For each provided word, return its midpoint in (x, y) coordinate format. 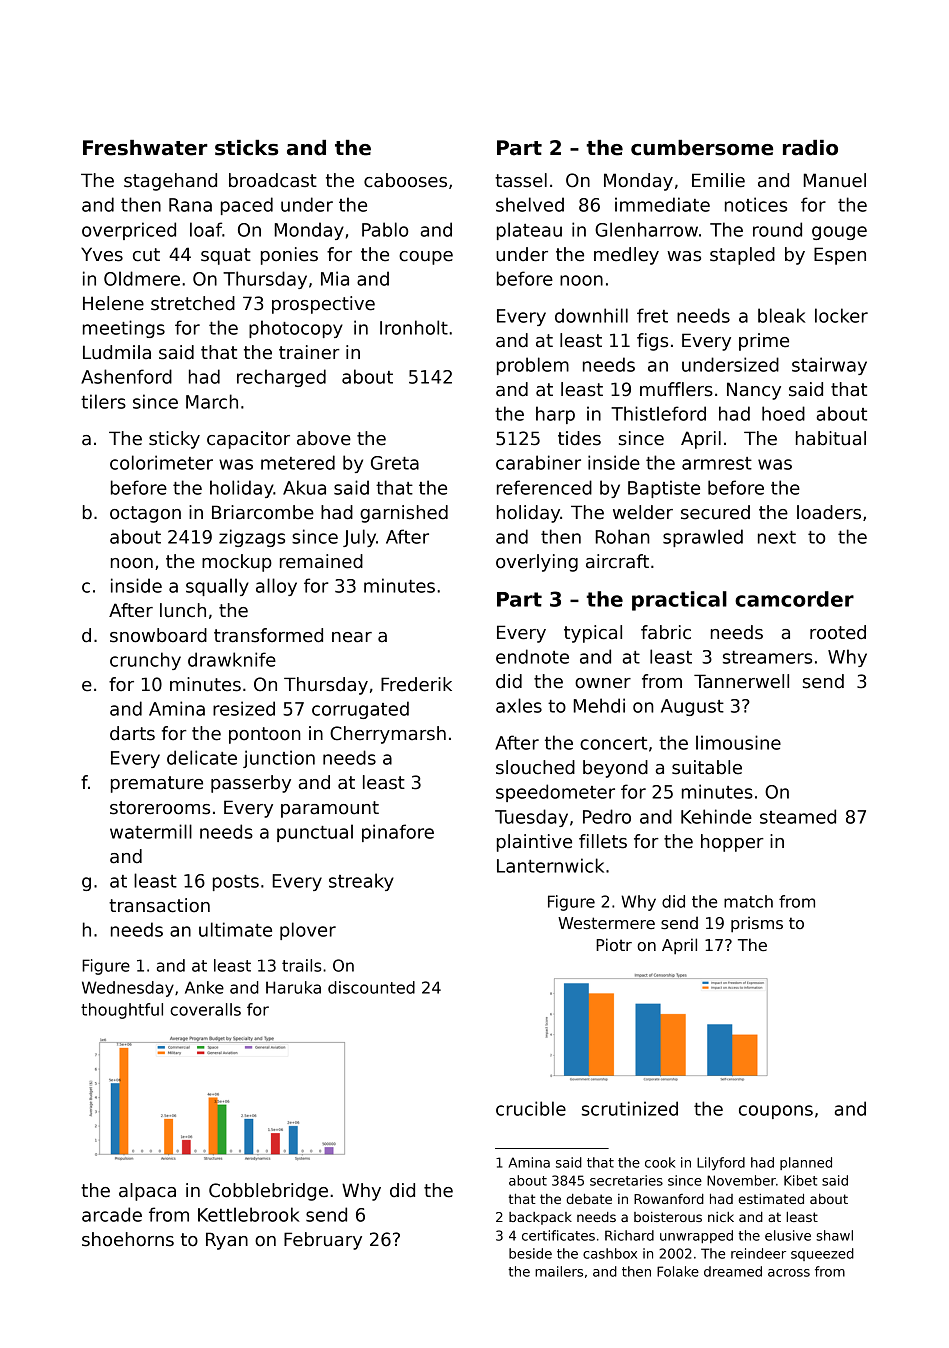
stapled (742, 256)
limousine (738, 742)
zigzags (252, 538)
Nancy (754, 391)
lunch (183, 610)
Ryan (227, 1241)
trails (301, 965)
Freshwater (145, 148)
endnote (532, 656)
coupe (426, 258)
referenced (544, 487)
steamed (798, 816)
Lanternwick (550, 865)
